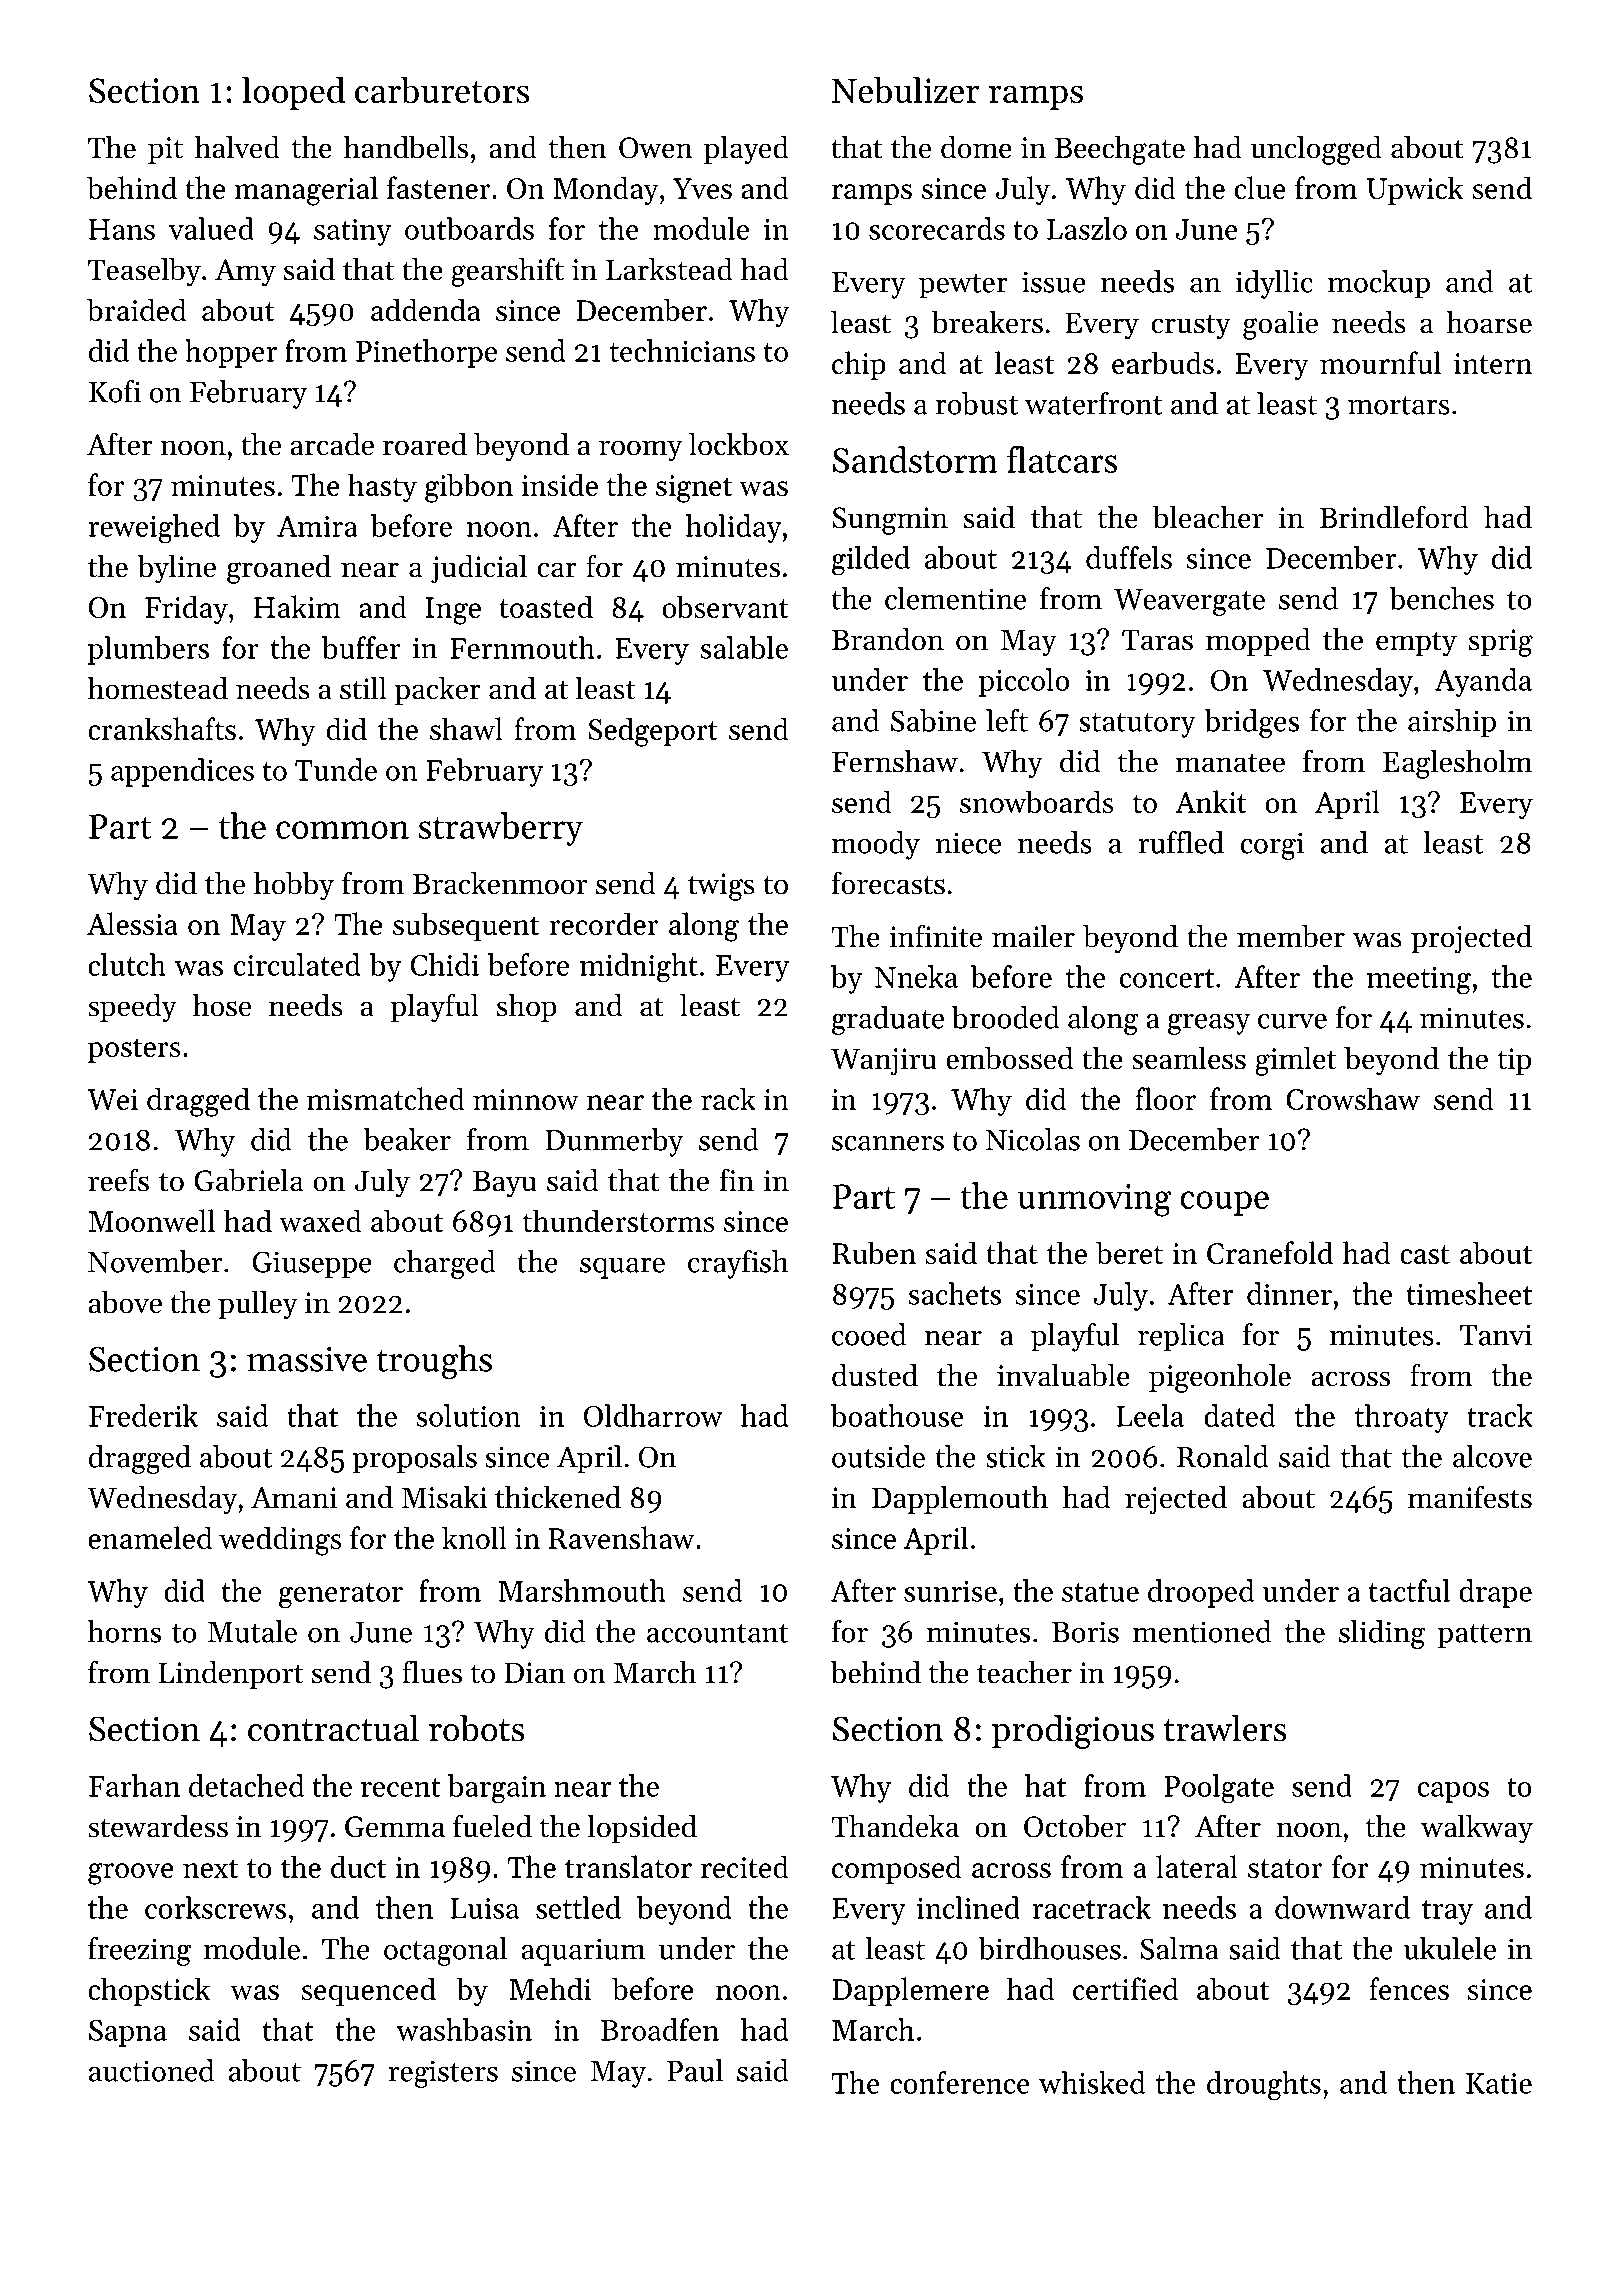 The image size is (1620, 2292). I want to click on arcade, so click(332, 444).
